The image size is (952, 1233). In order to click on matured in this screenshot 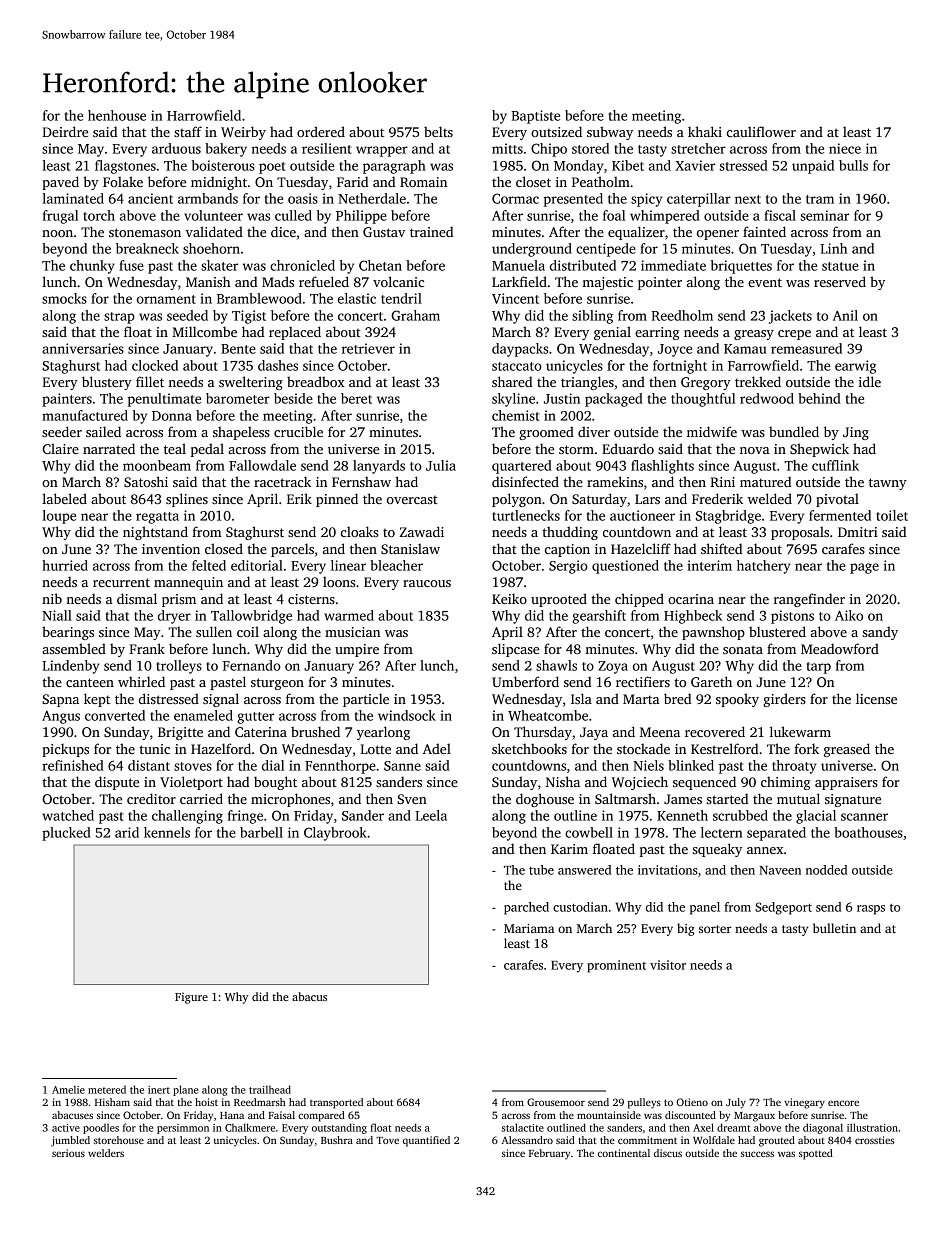, I will do `click(765, 481)`.
